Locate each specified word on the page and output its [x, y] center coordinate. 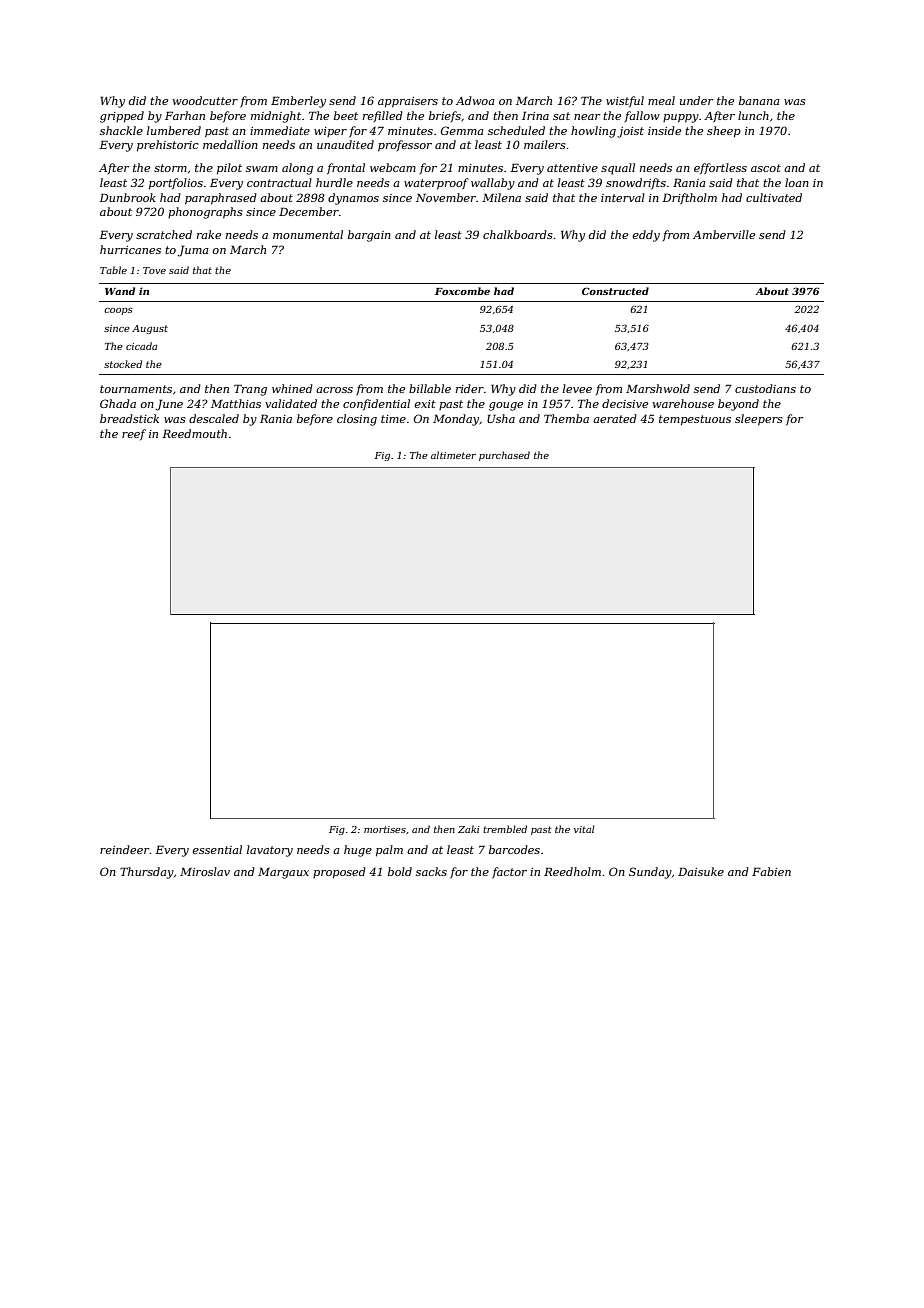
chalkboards [518, 234]
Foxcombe [462, 291]
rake [209, 234]
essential [217, 849]
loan [797, 182]
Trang [250, 390]
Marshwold [658, 388]
